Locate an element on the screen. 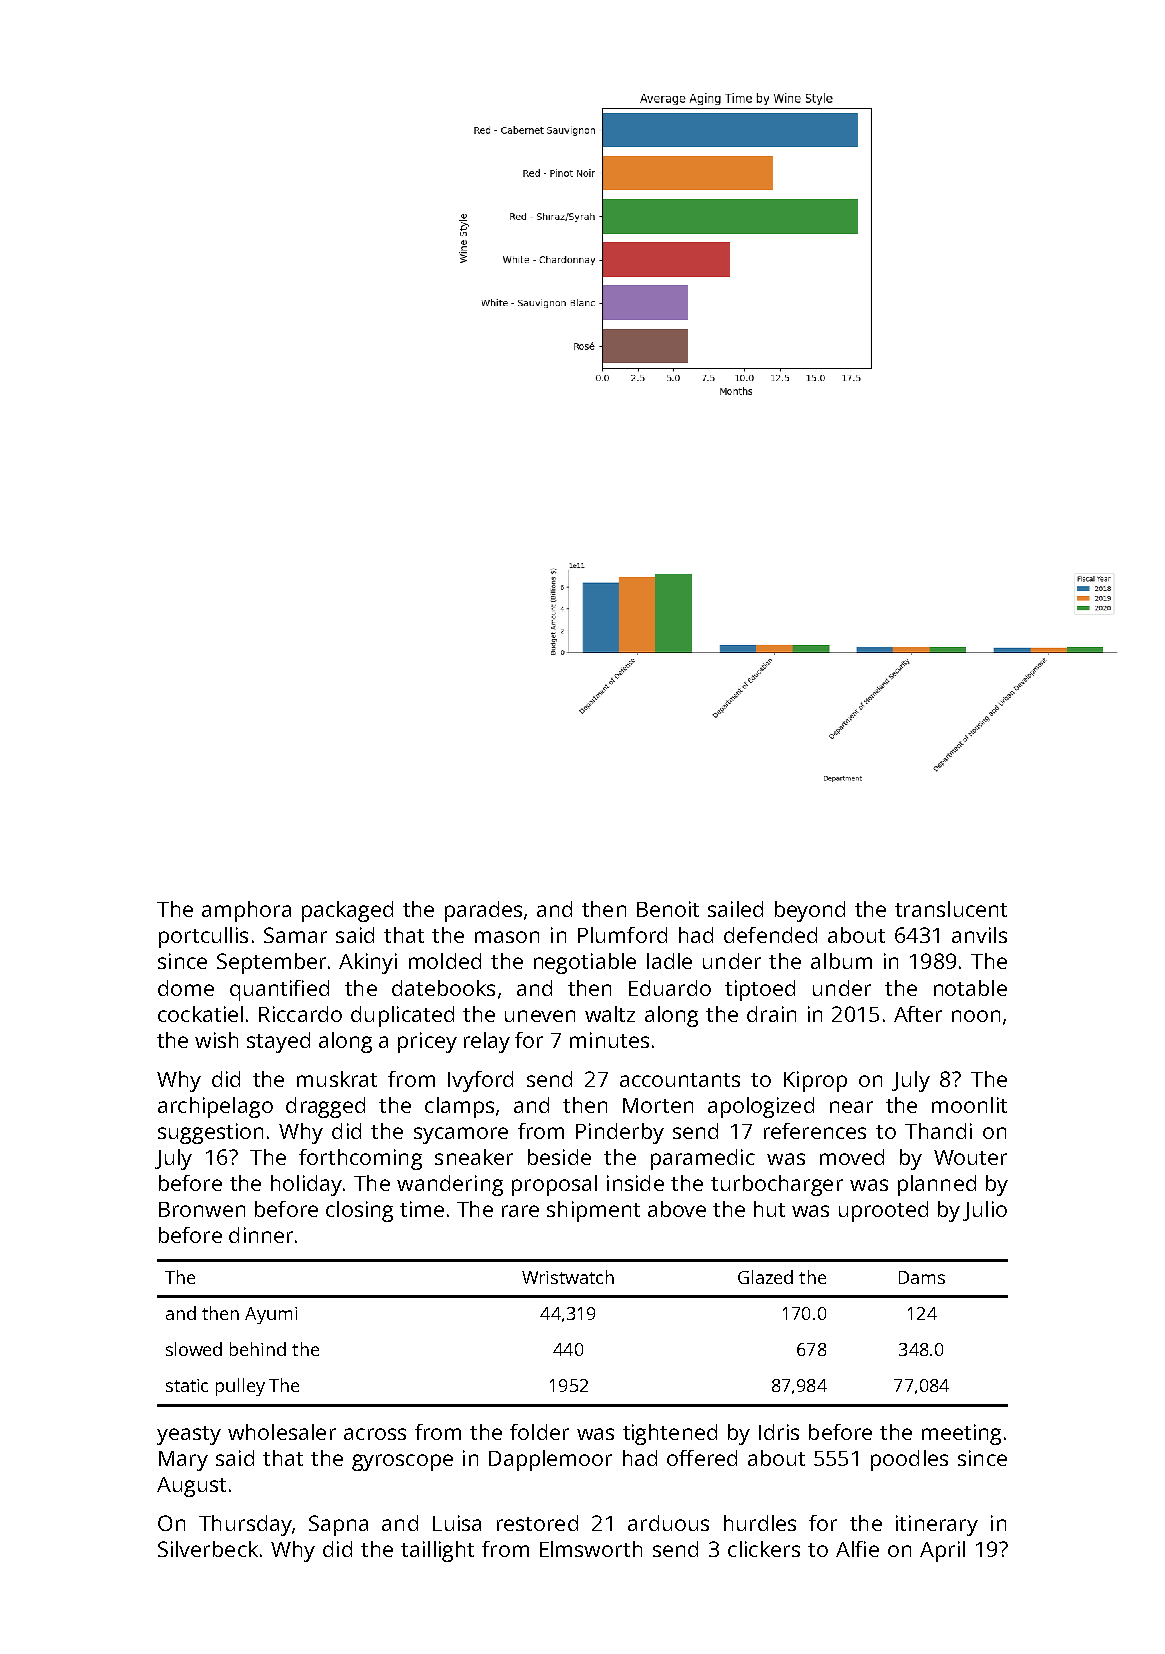 The height and width of the screenshot is (1654, 1165). drain is located at coordinates (771, 1014).
